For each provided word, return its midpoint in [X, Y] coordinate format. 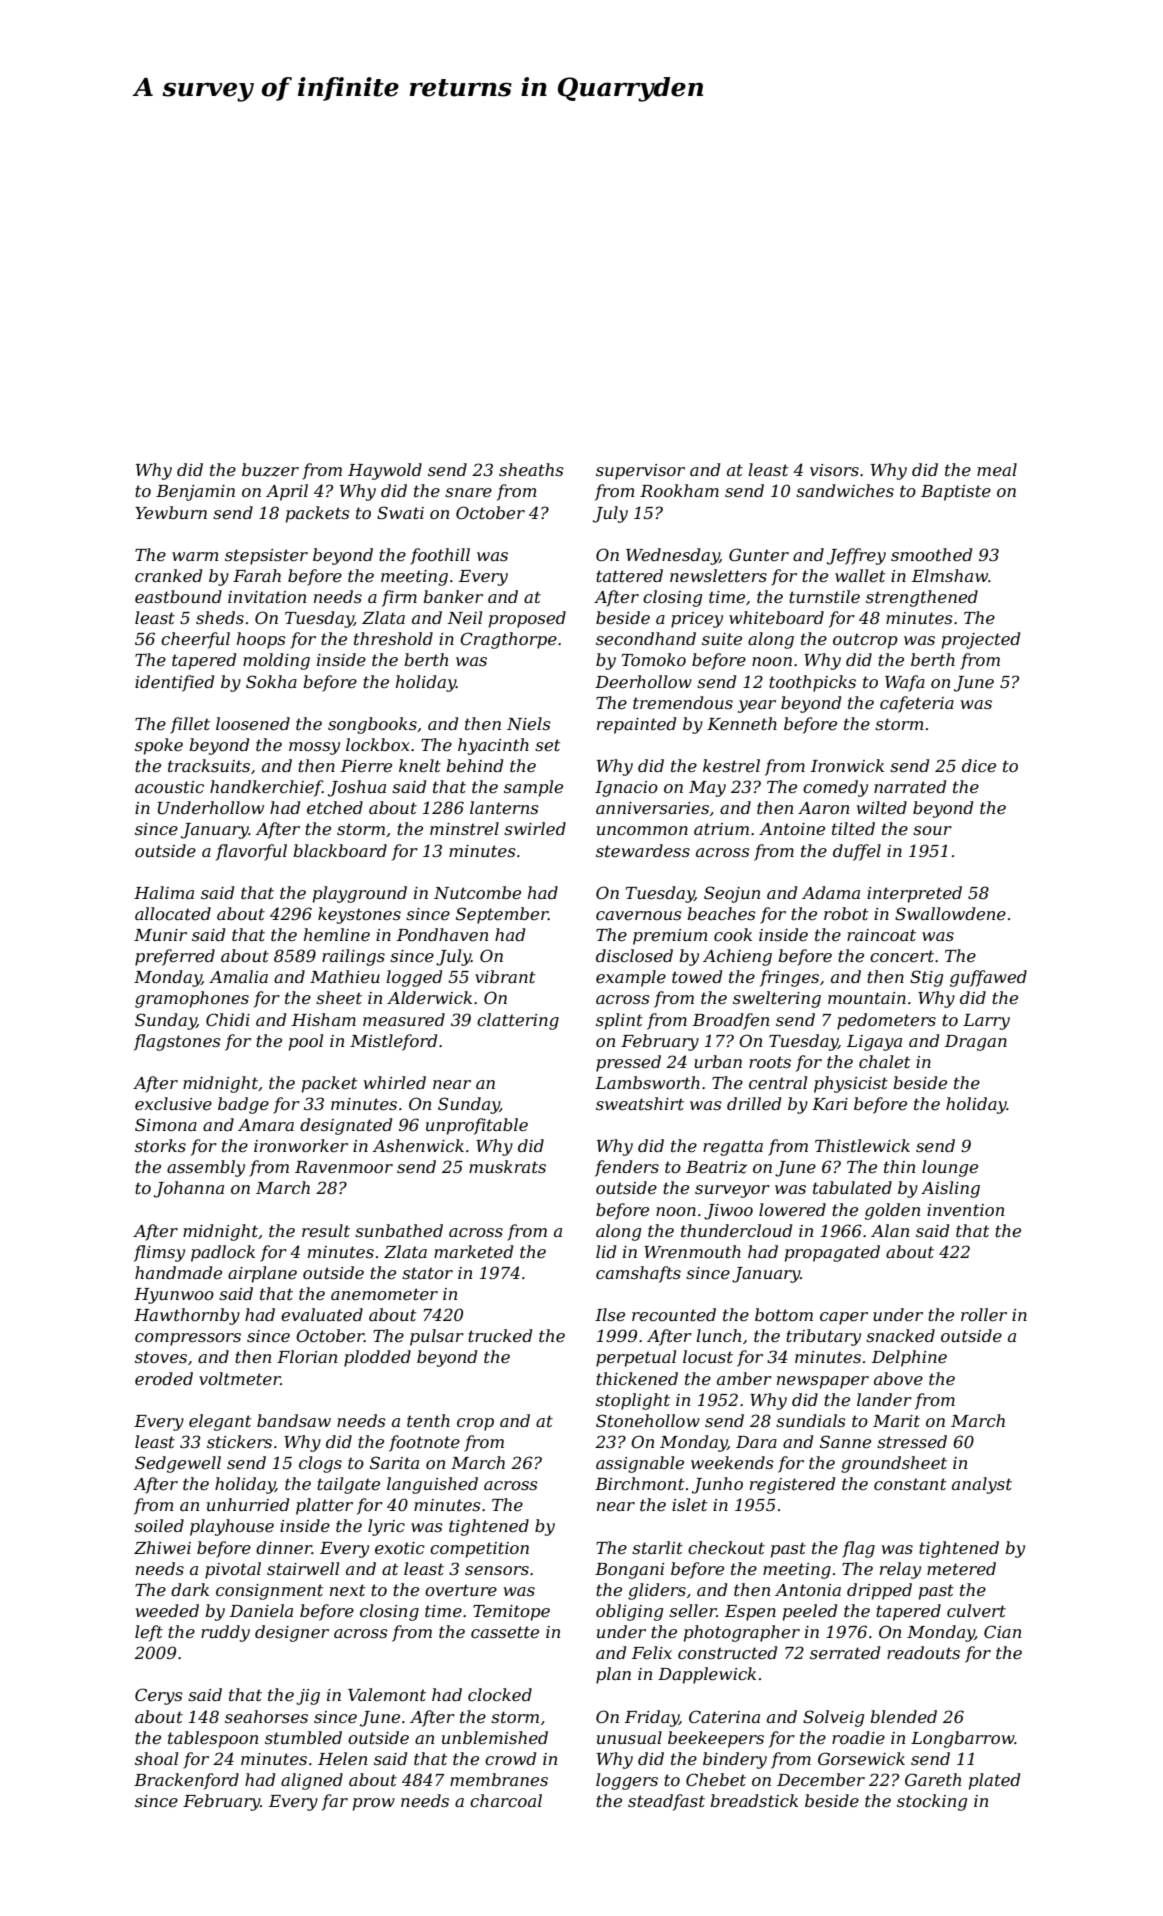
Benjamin [195, 493]
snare [468, 492]
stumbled [303, 1737]
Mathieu [345, 976]
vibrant [505, 976]
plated [994, 1781]
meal [997, 469]
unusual [629, 1737]
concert [902, 956]
